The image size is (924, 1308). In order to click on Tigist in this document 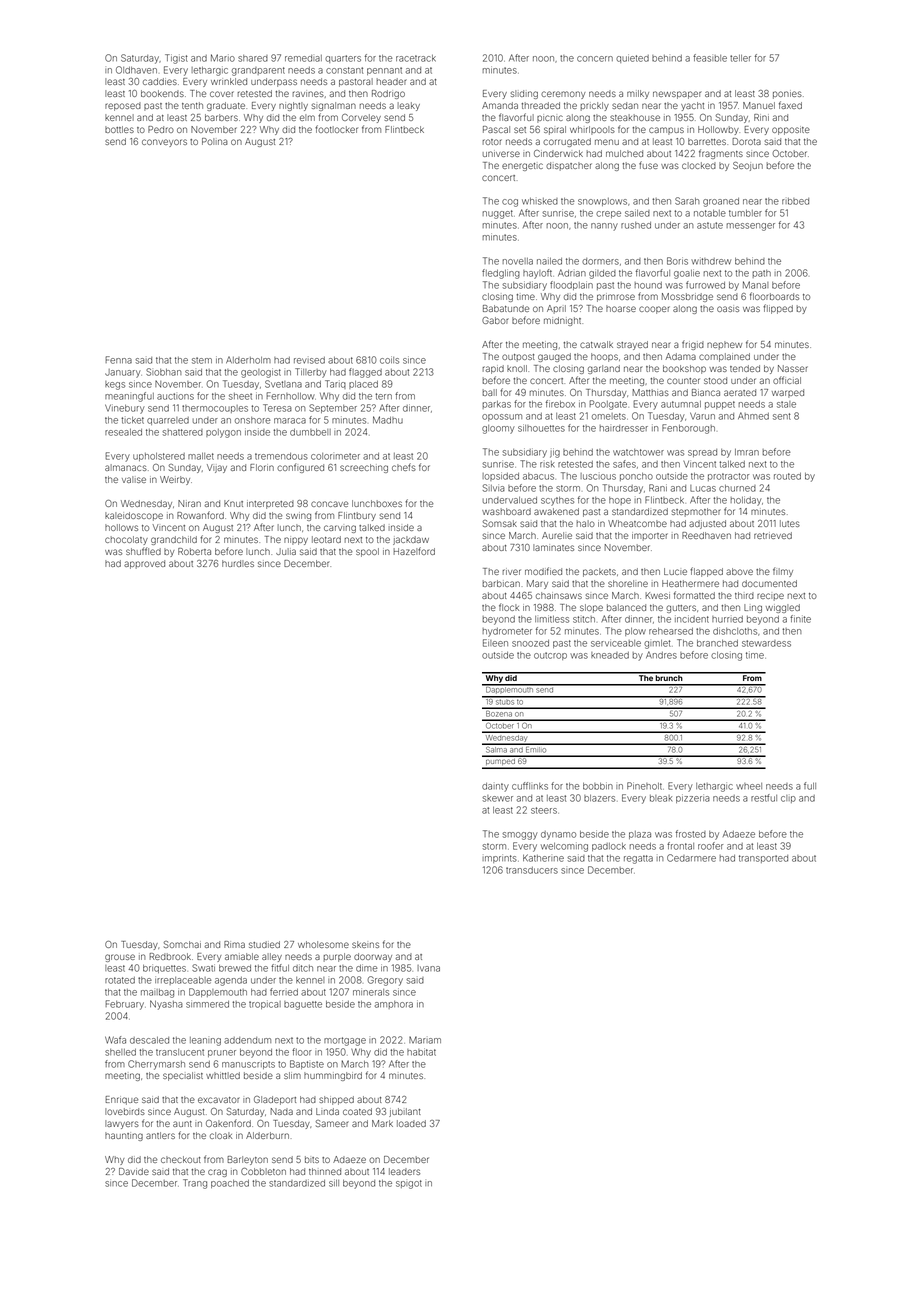, I will do `click(176, 59)`.
